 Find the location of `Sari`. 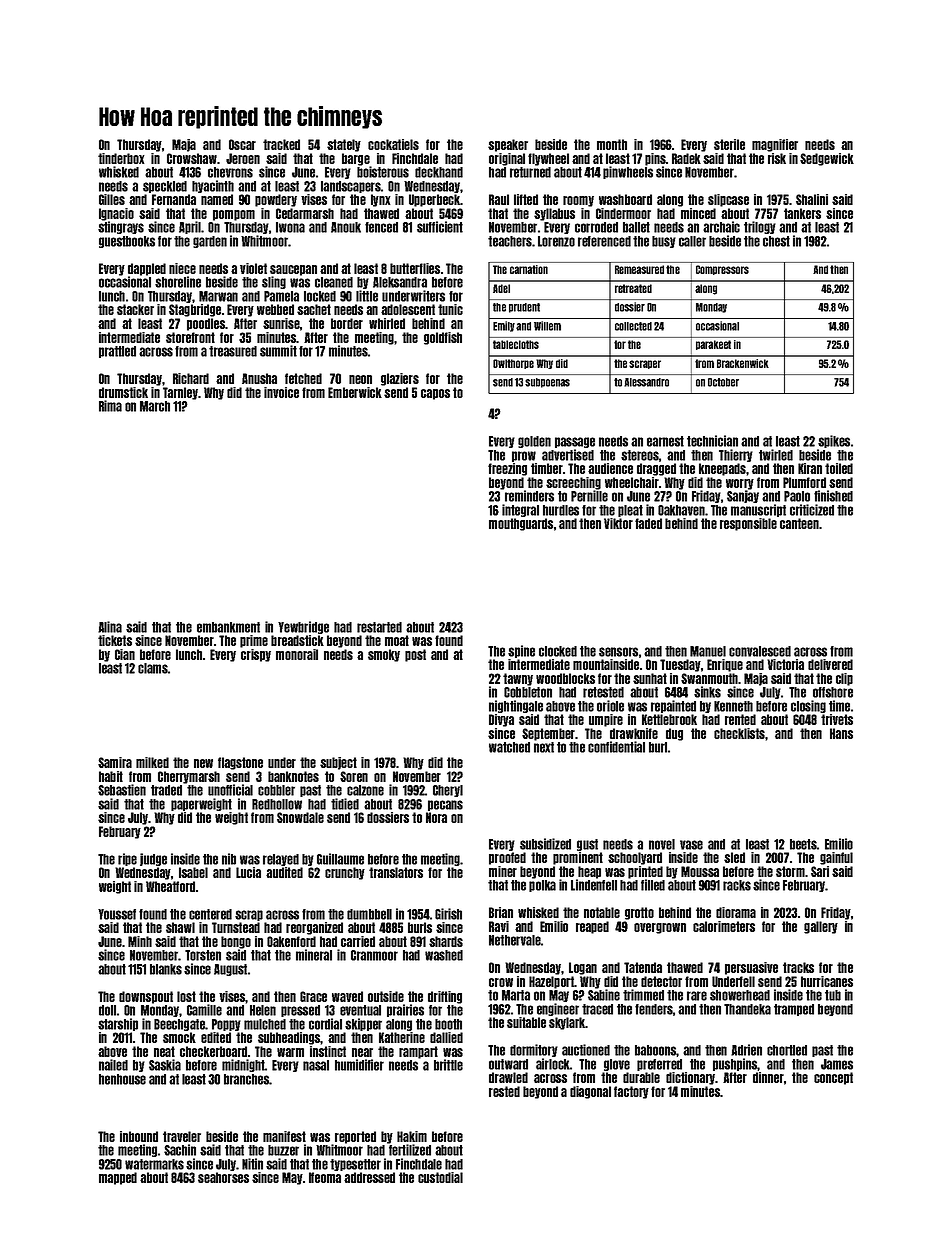

Sari is located at coordinates (820, 871).
